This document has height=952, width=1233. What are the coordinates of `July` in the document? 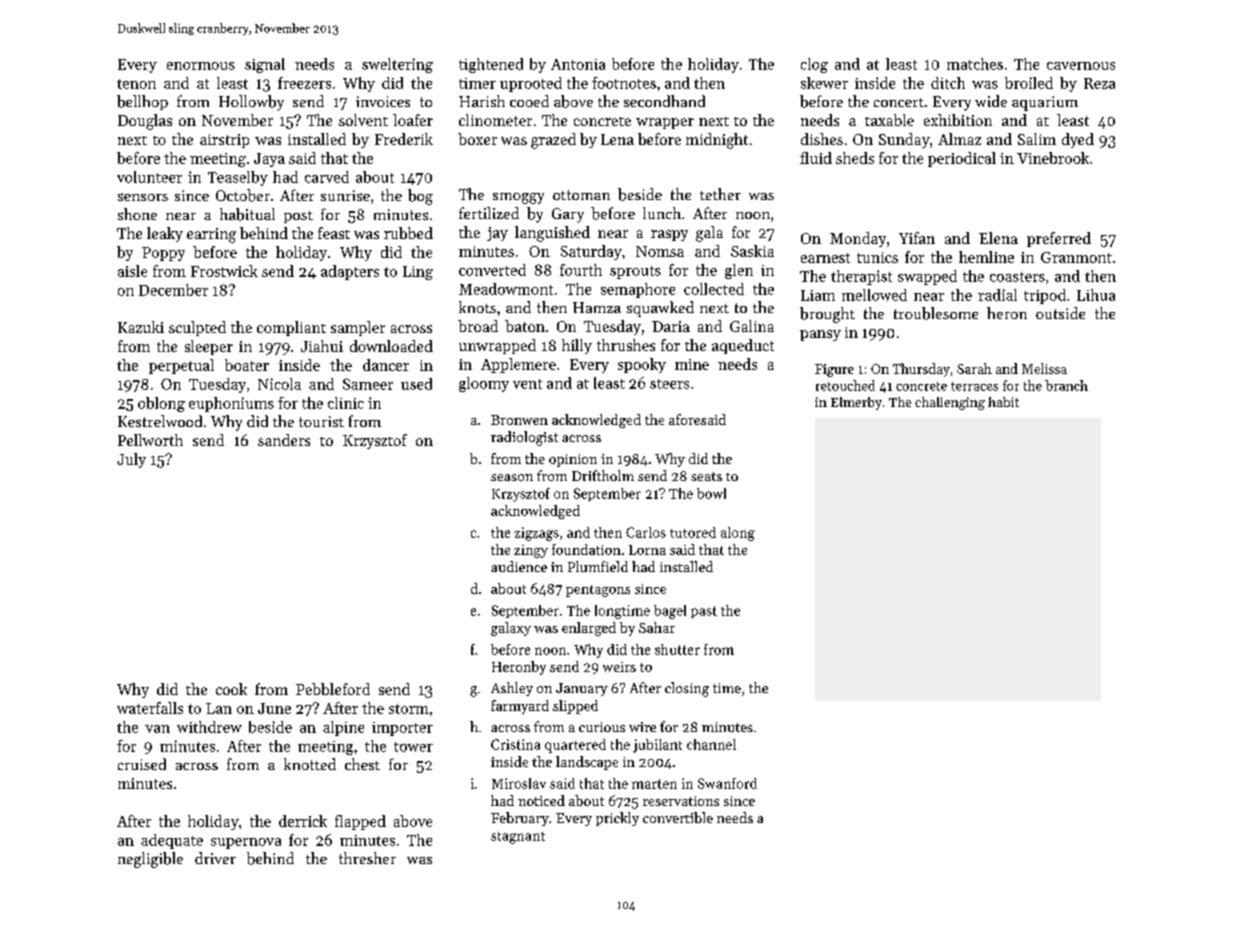 It's located at (131, 460).
